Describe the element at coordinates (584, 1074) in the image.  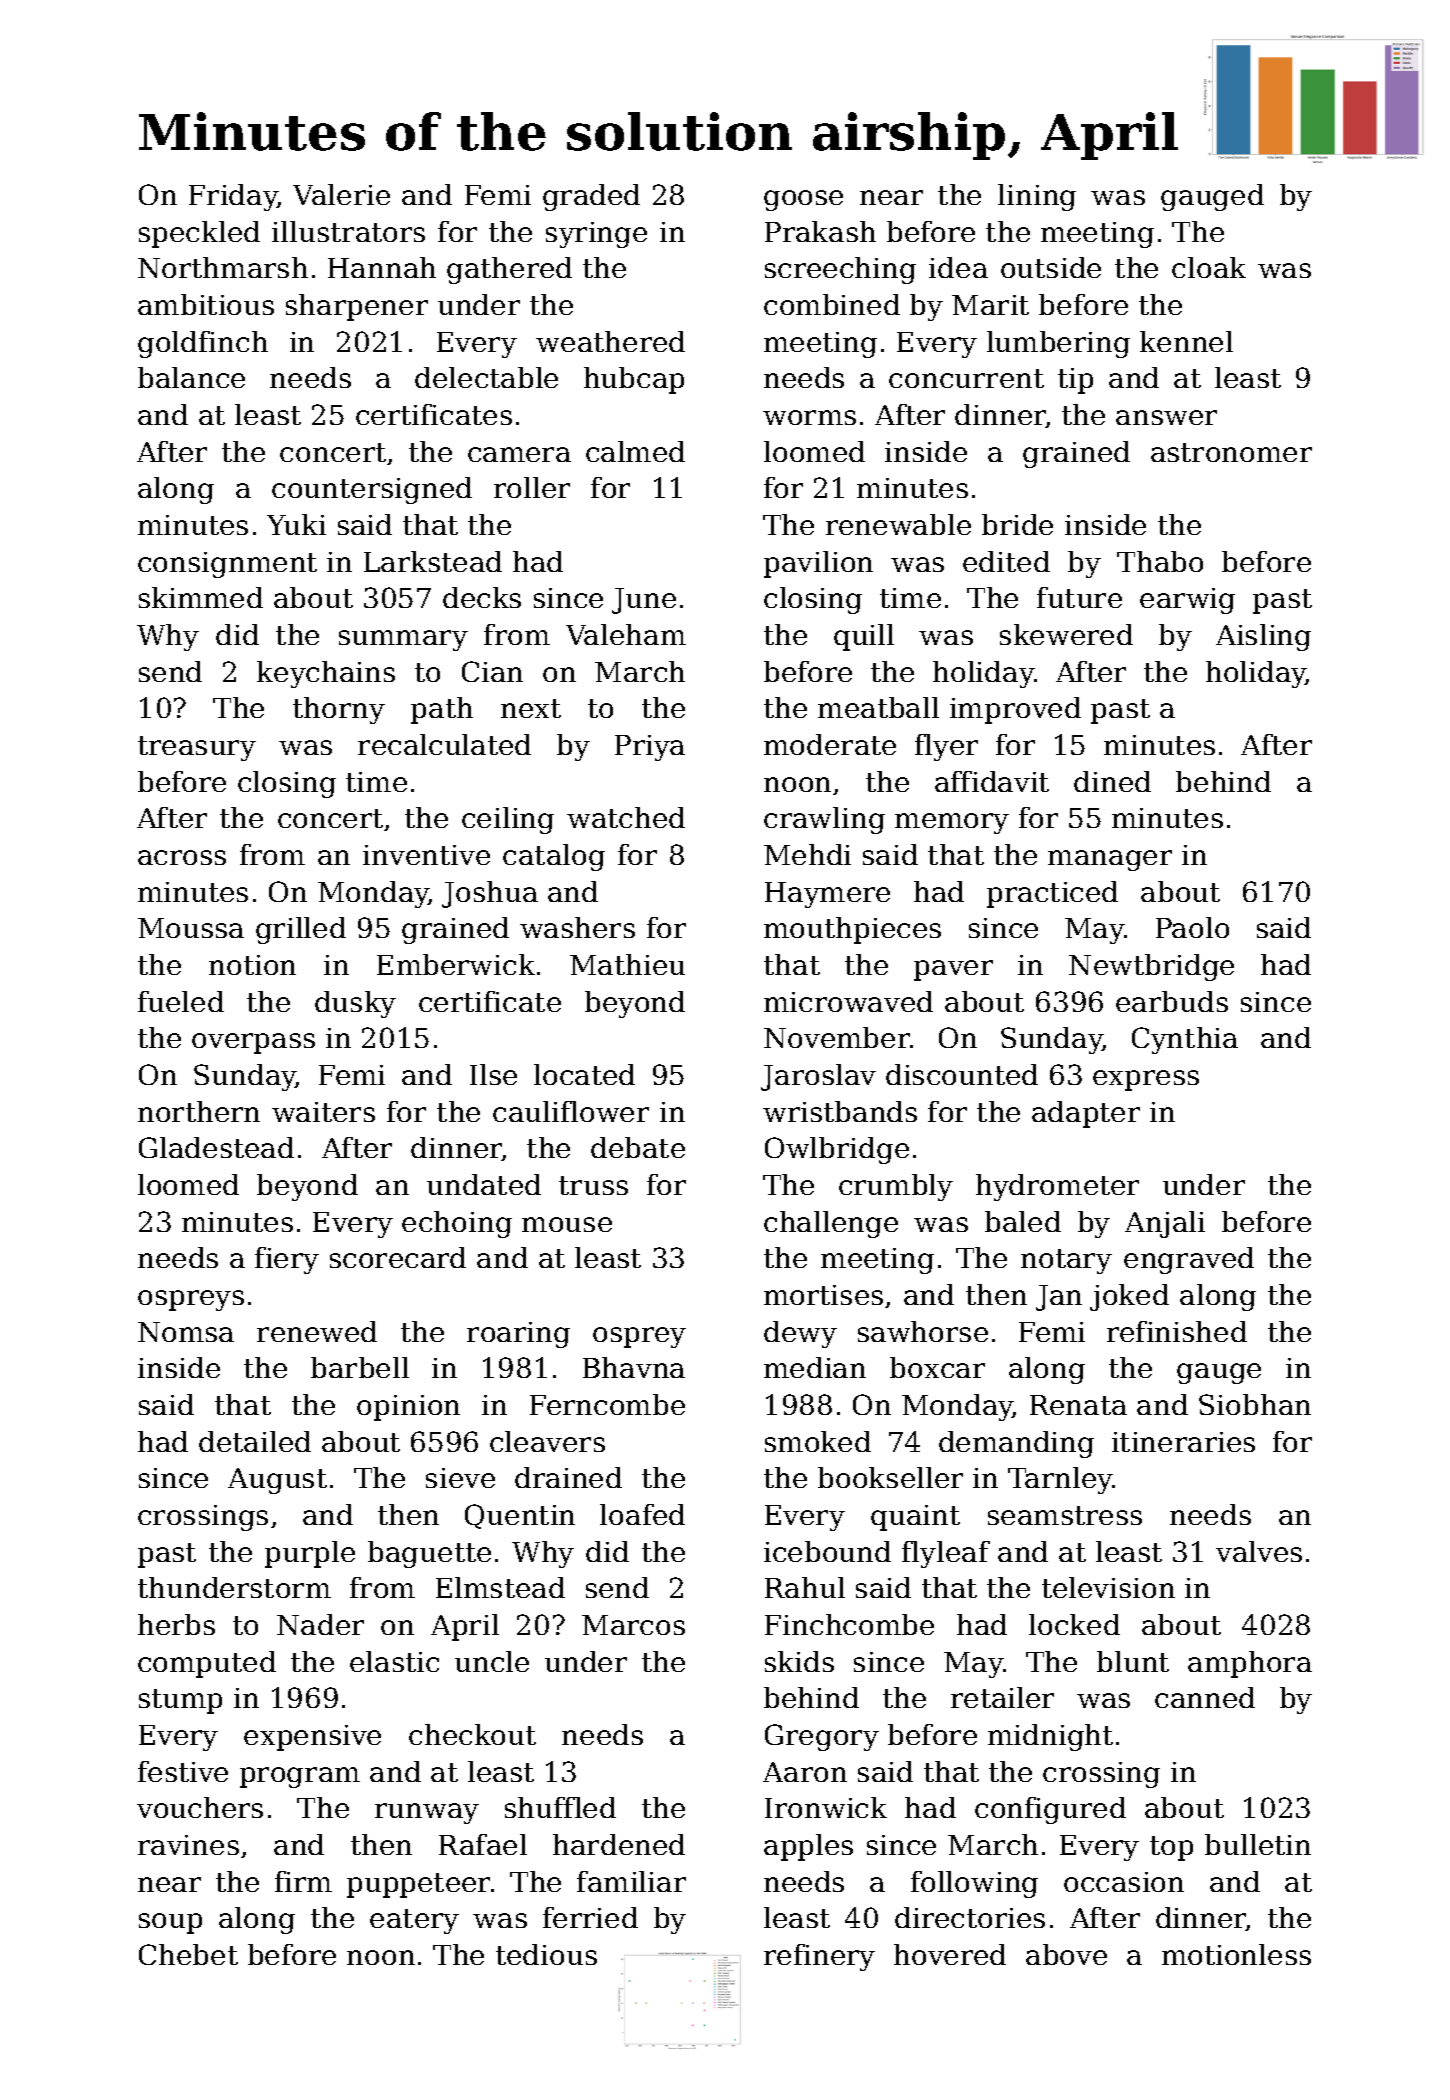
I see `located` at that location.
